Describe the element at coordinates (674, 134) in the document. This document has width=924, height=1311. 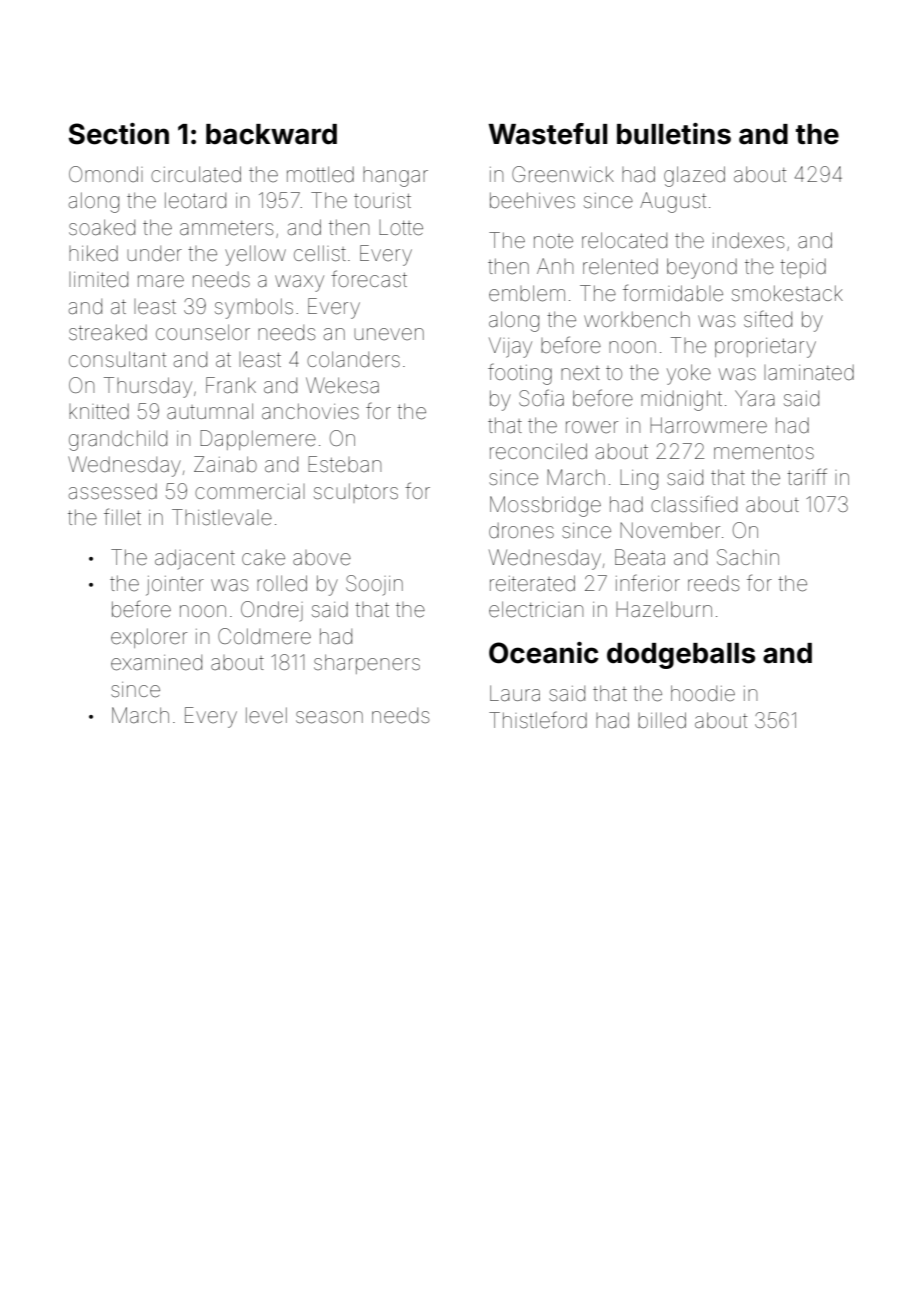
I see `bulletins` at that location.
